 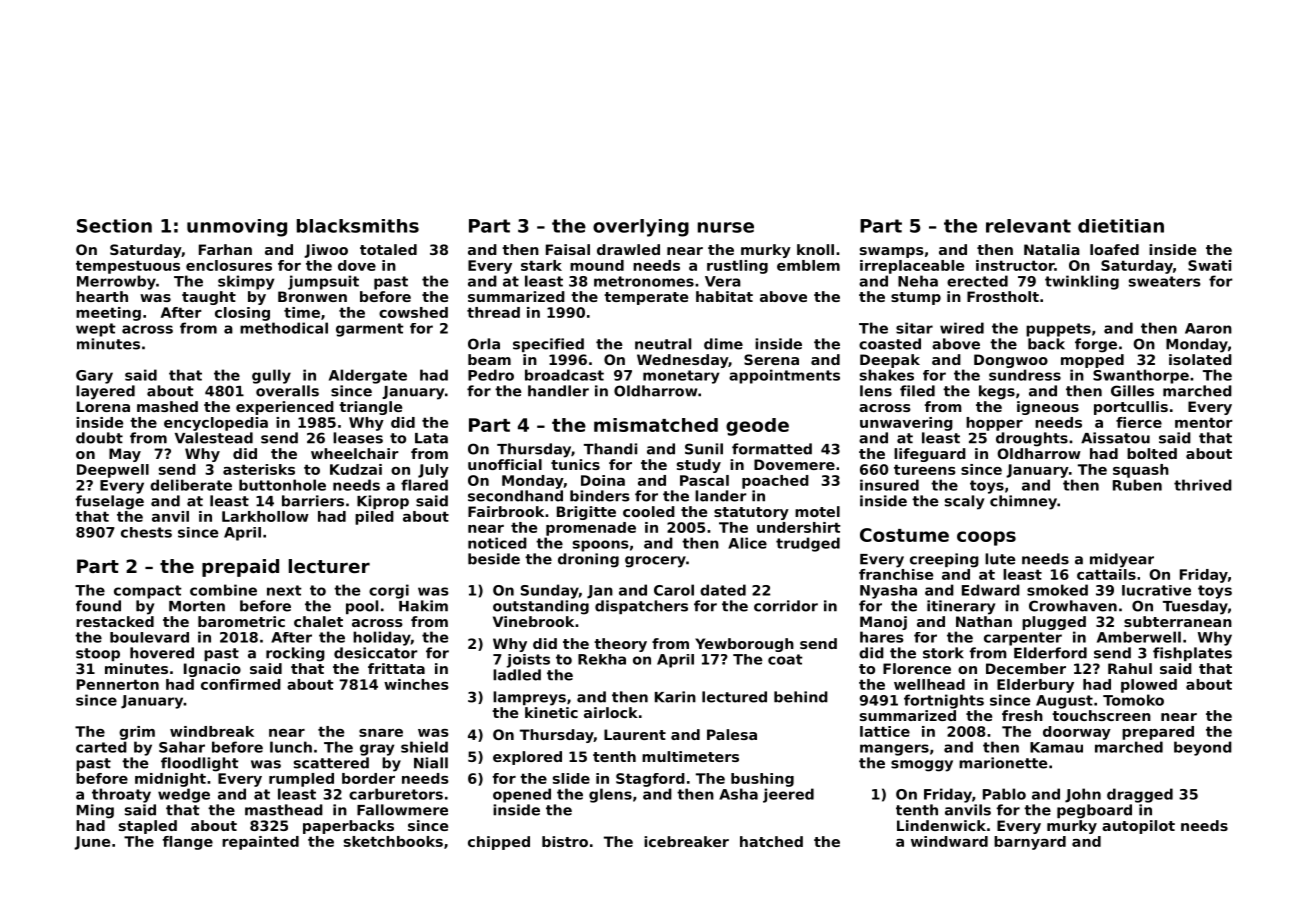 I want to click on relevant, so click(x=1028, y=226).
